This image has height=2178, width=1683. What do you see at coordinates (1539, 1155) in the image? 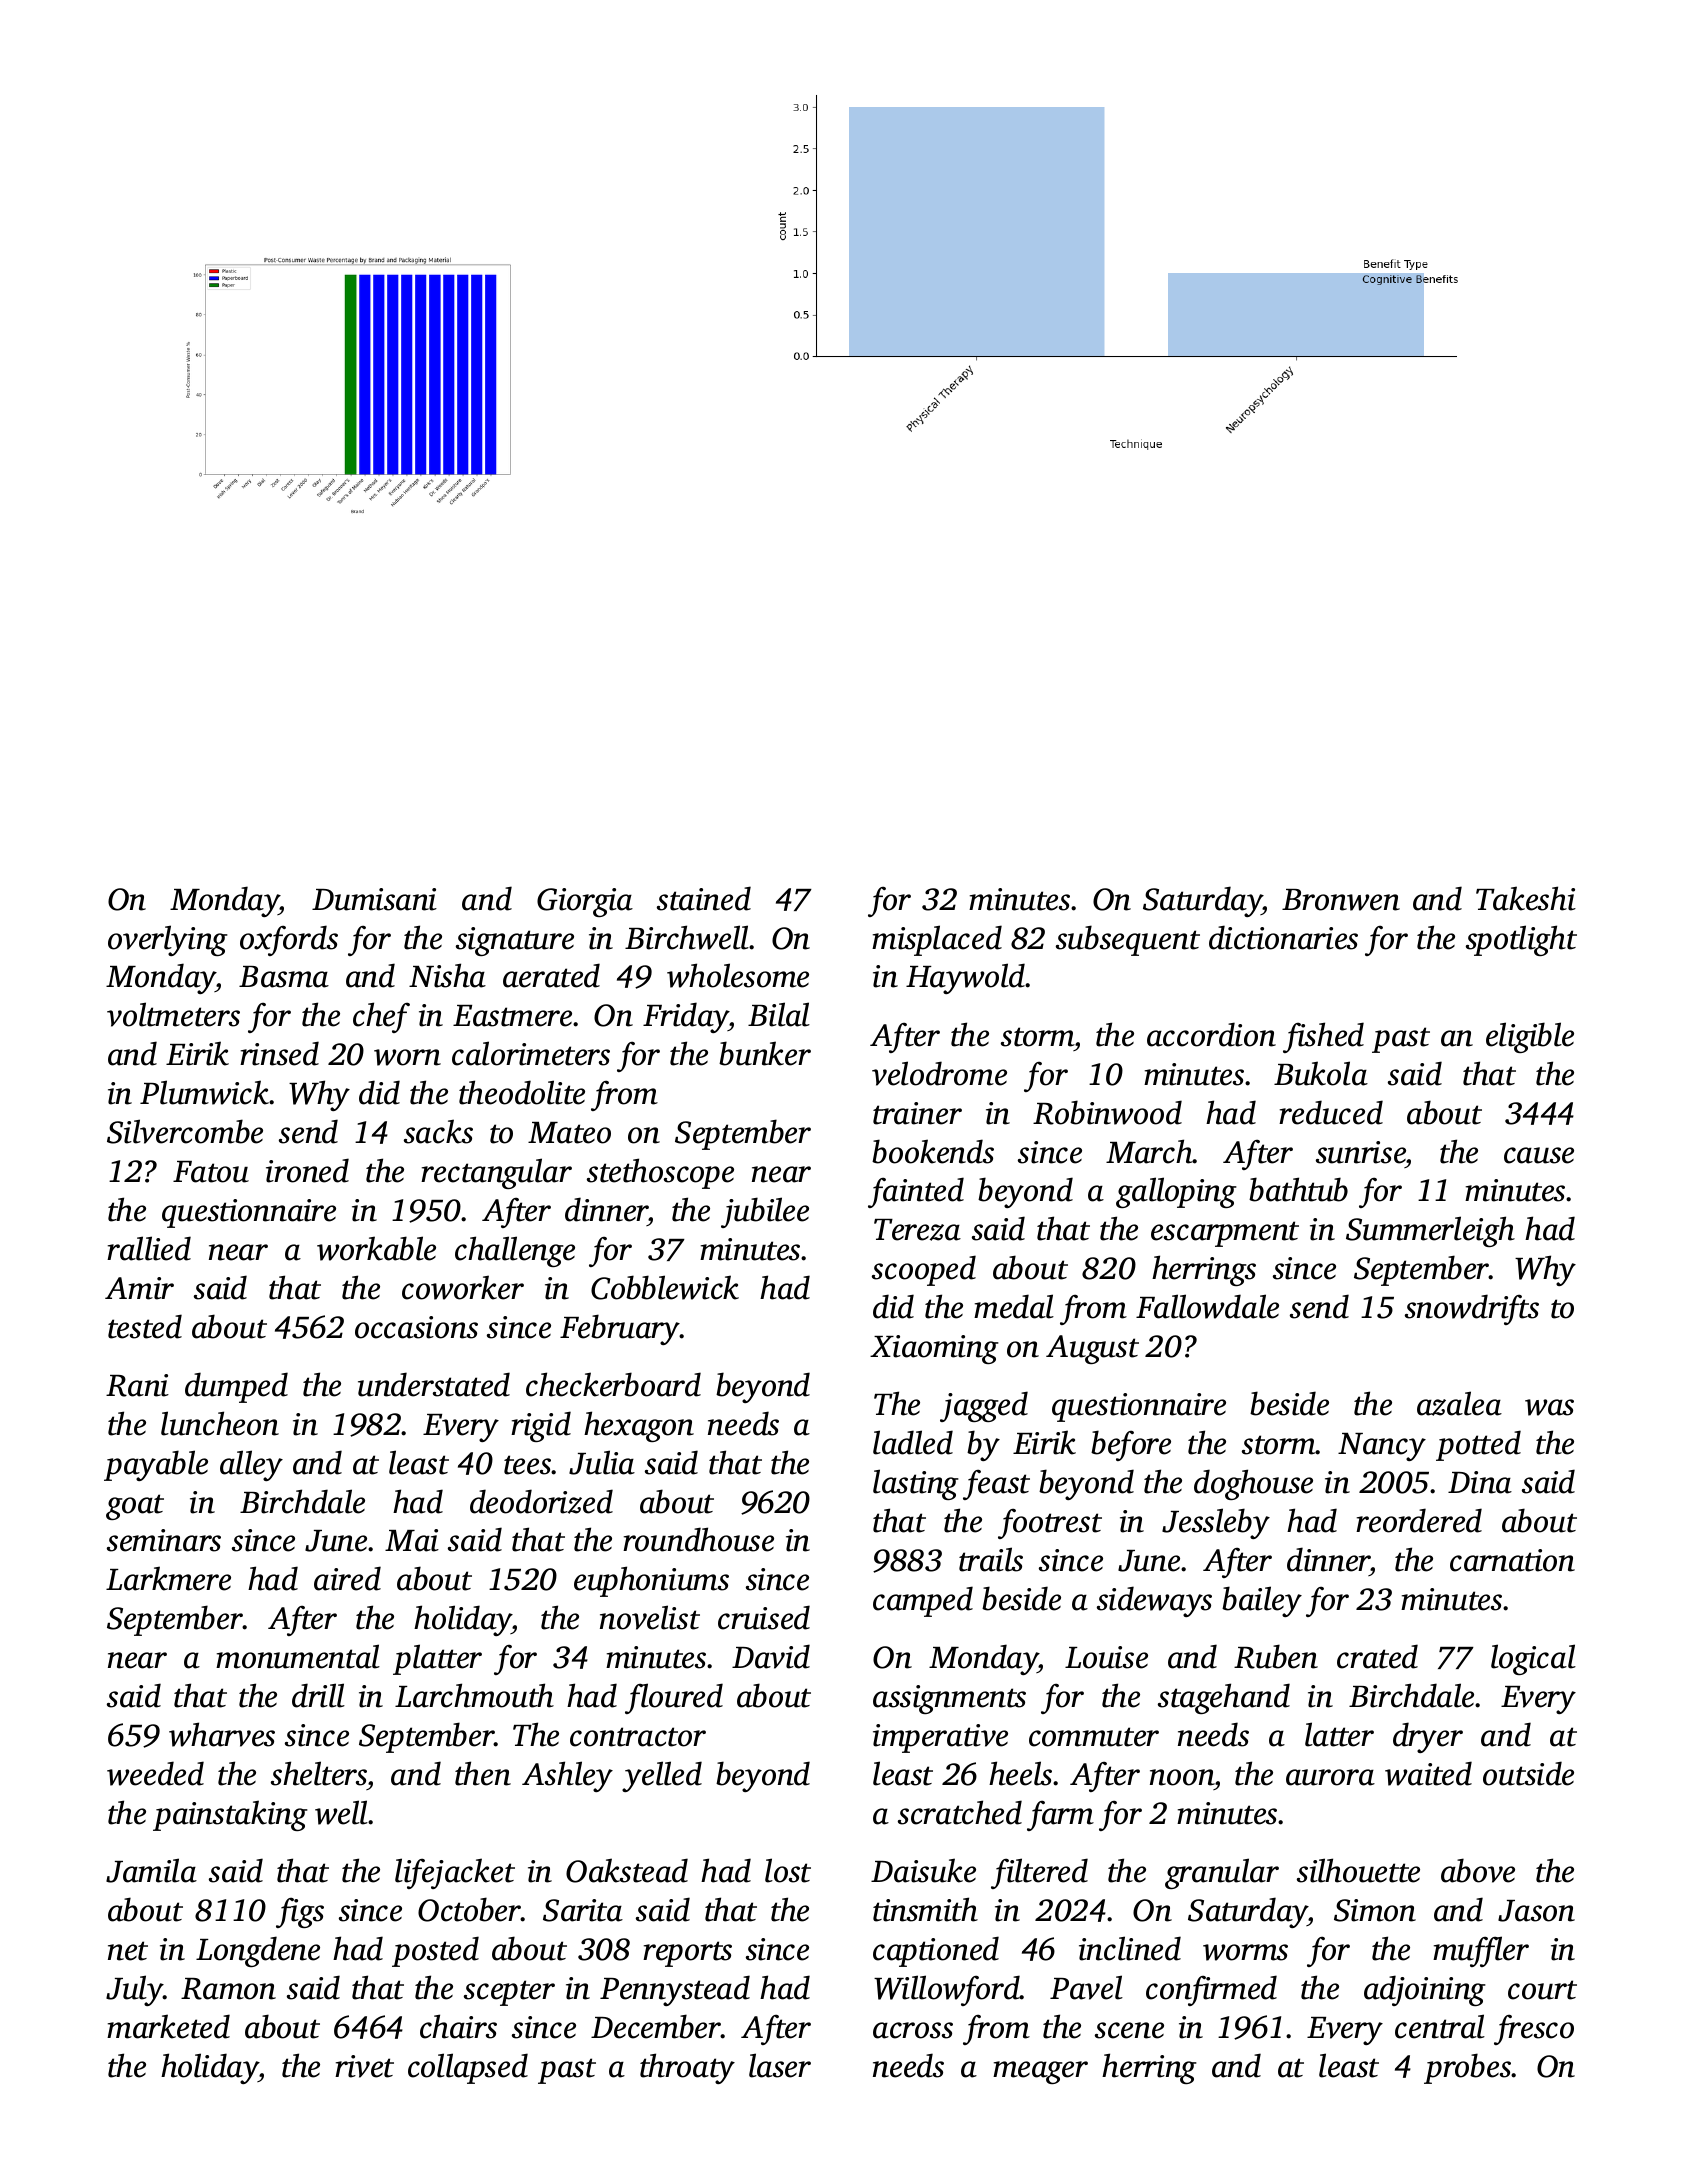
I see `cause` at bounding box center [1539, 1155].
